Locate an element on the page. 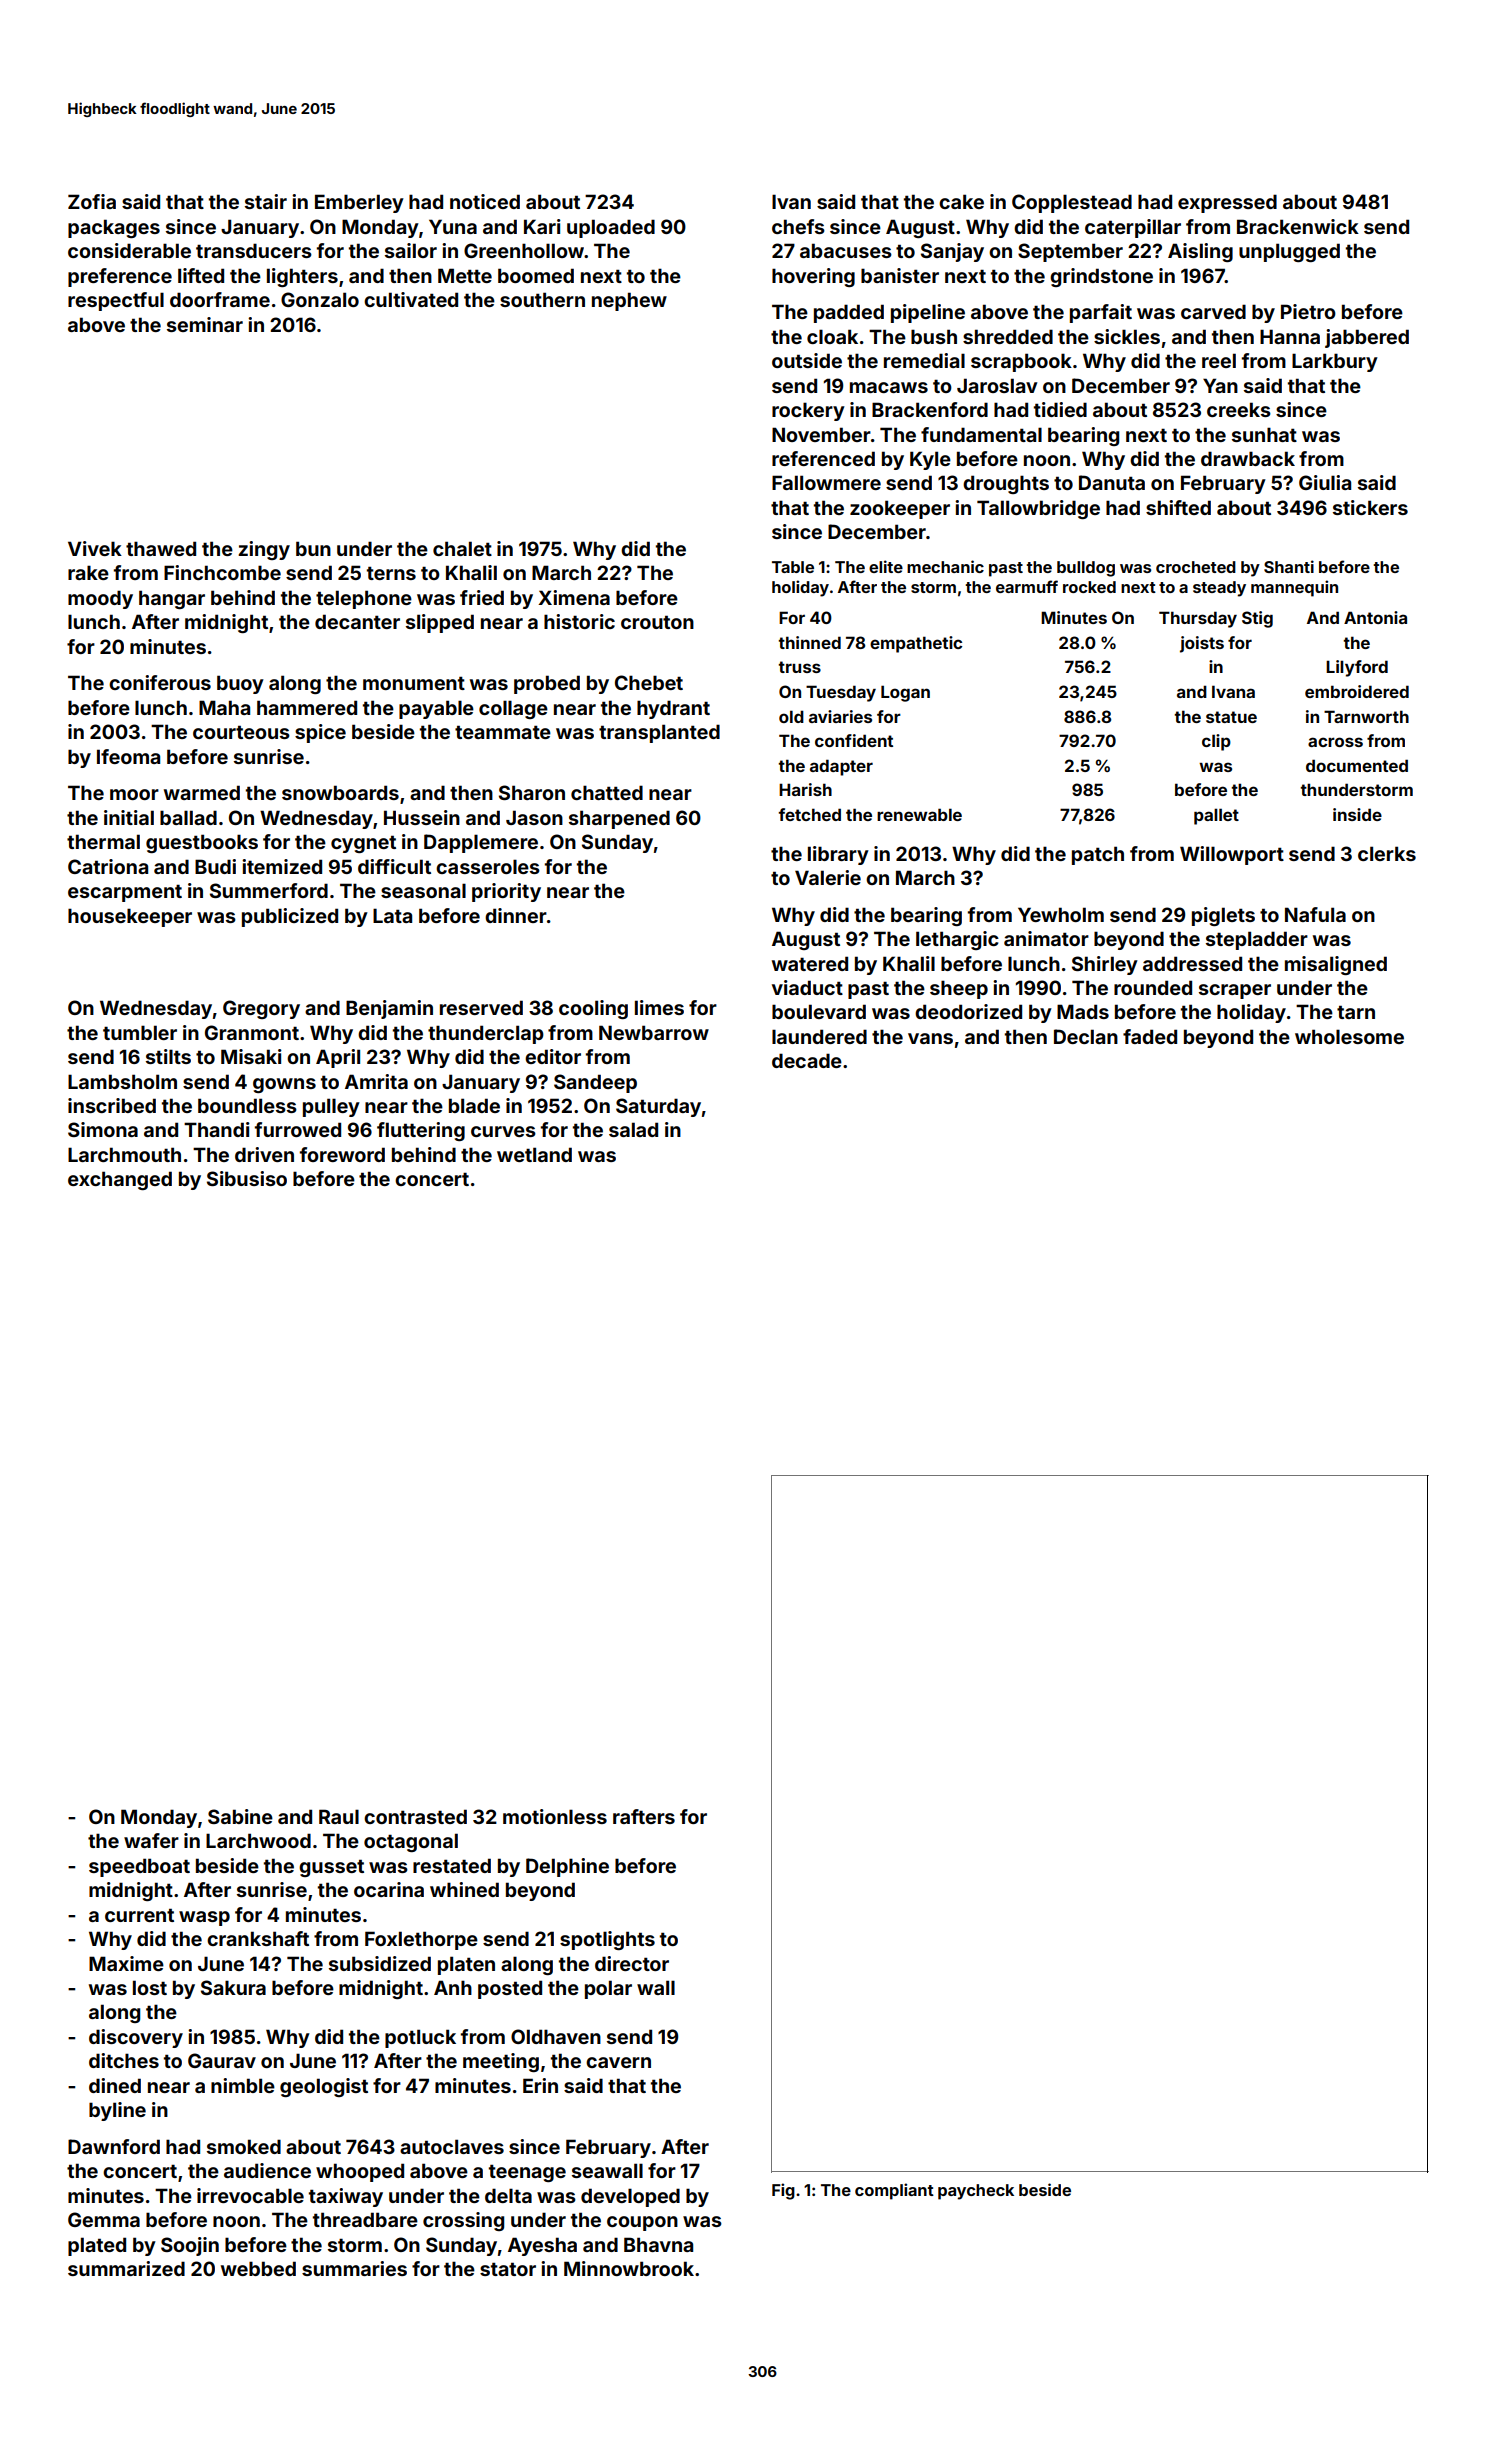 The image size is (1496, 2464). paycheck is located at coordinates (976, 2192).
